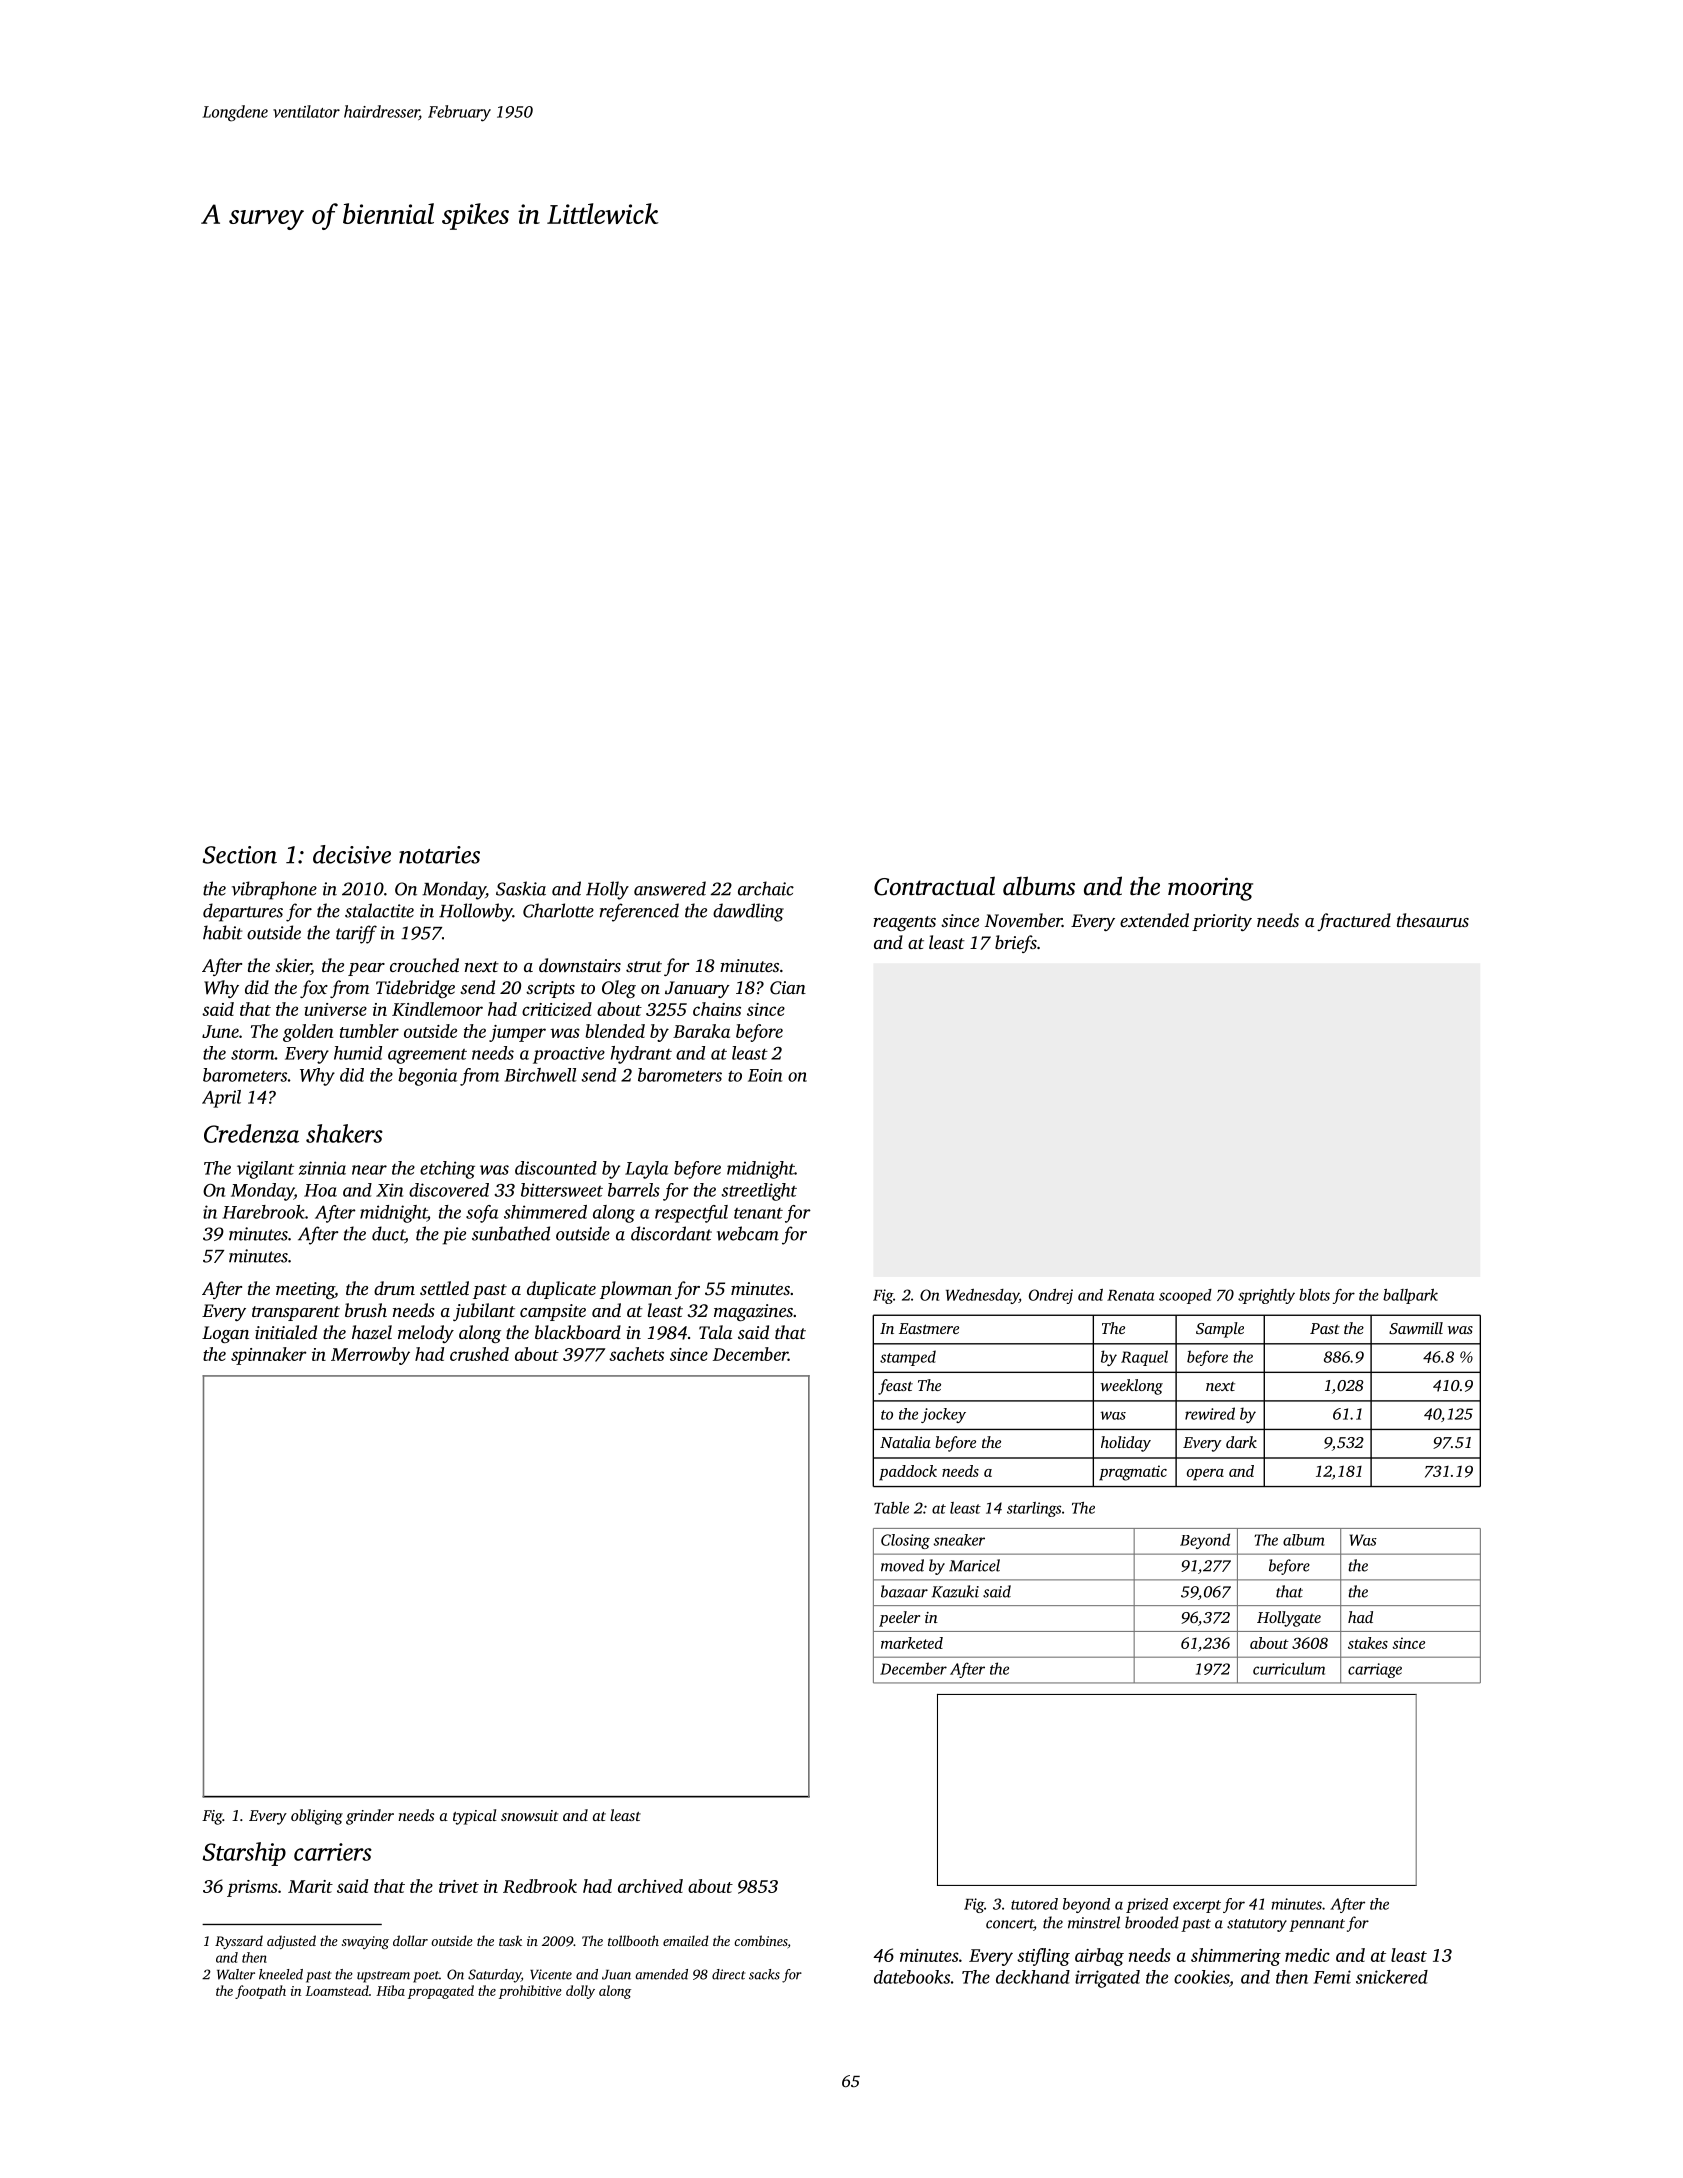  I want to click on Sawmill, so click(1416, 1328).
